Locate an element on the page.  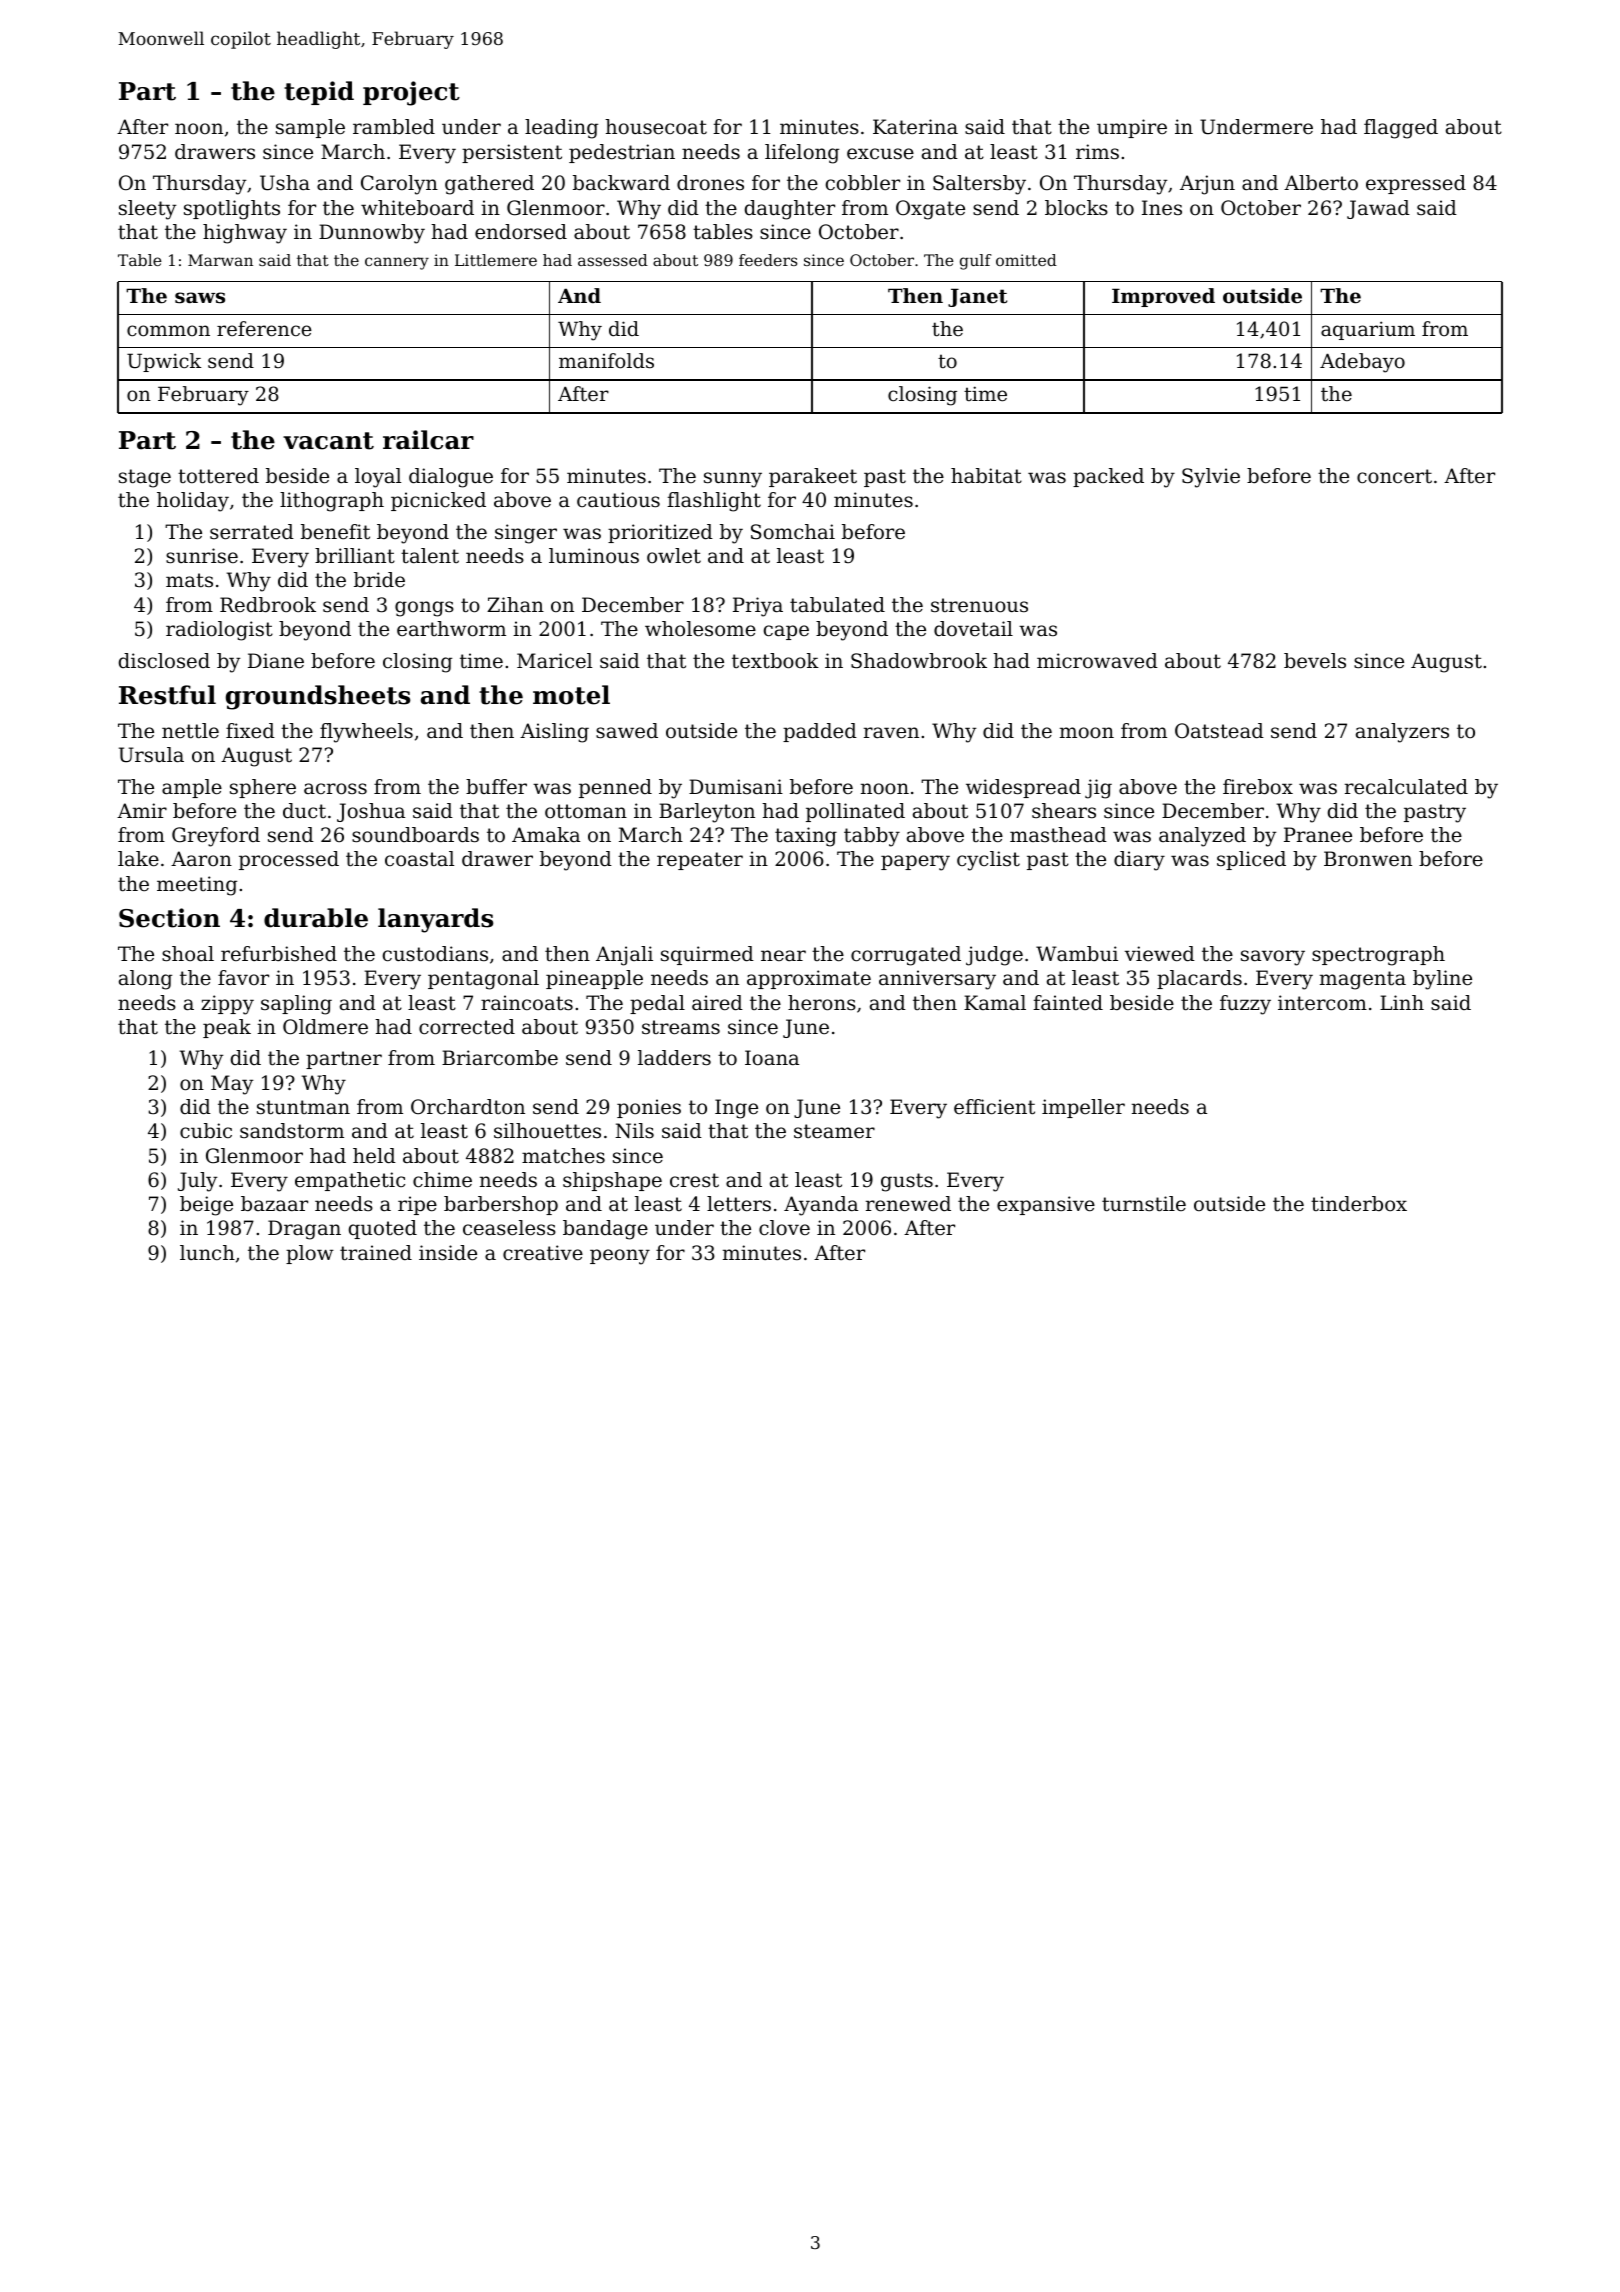
bazaar is located at coordinates (274, 1203).
